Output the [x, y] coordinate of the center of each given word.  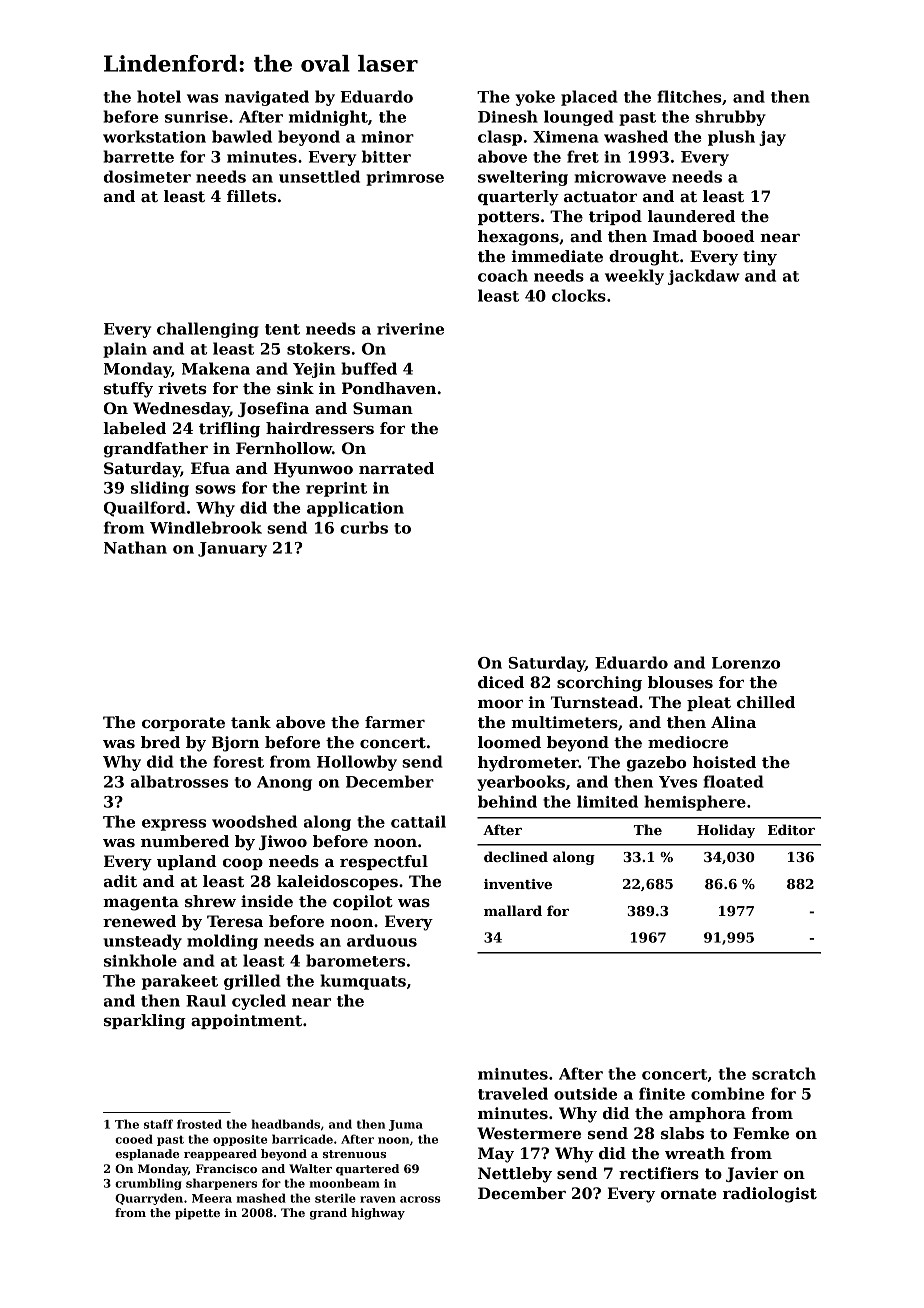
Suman [383, 408]
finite [662, 1093]
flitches [689, 96]
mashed [261, 1198]
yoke [535, 98]
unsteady [143, 942]
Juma [406, 1125]
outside [585, 1093]
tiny [760, 258]
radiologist [770, 1195]
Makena [216, 368]
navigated [267, 98]
